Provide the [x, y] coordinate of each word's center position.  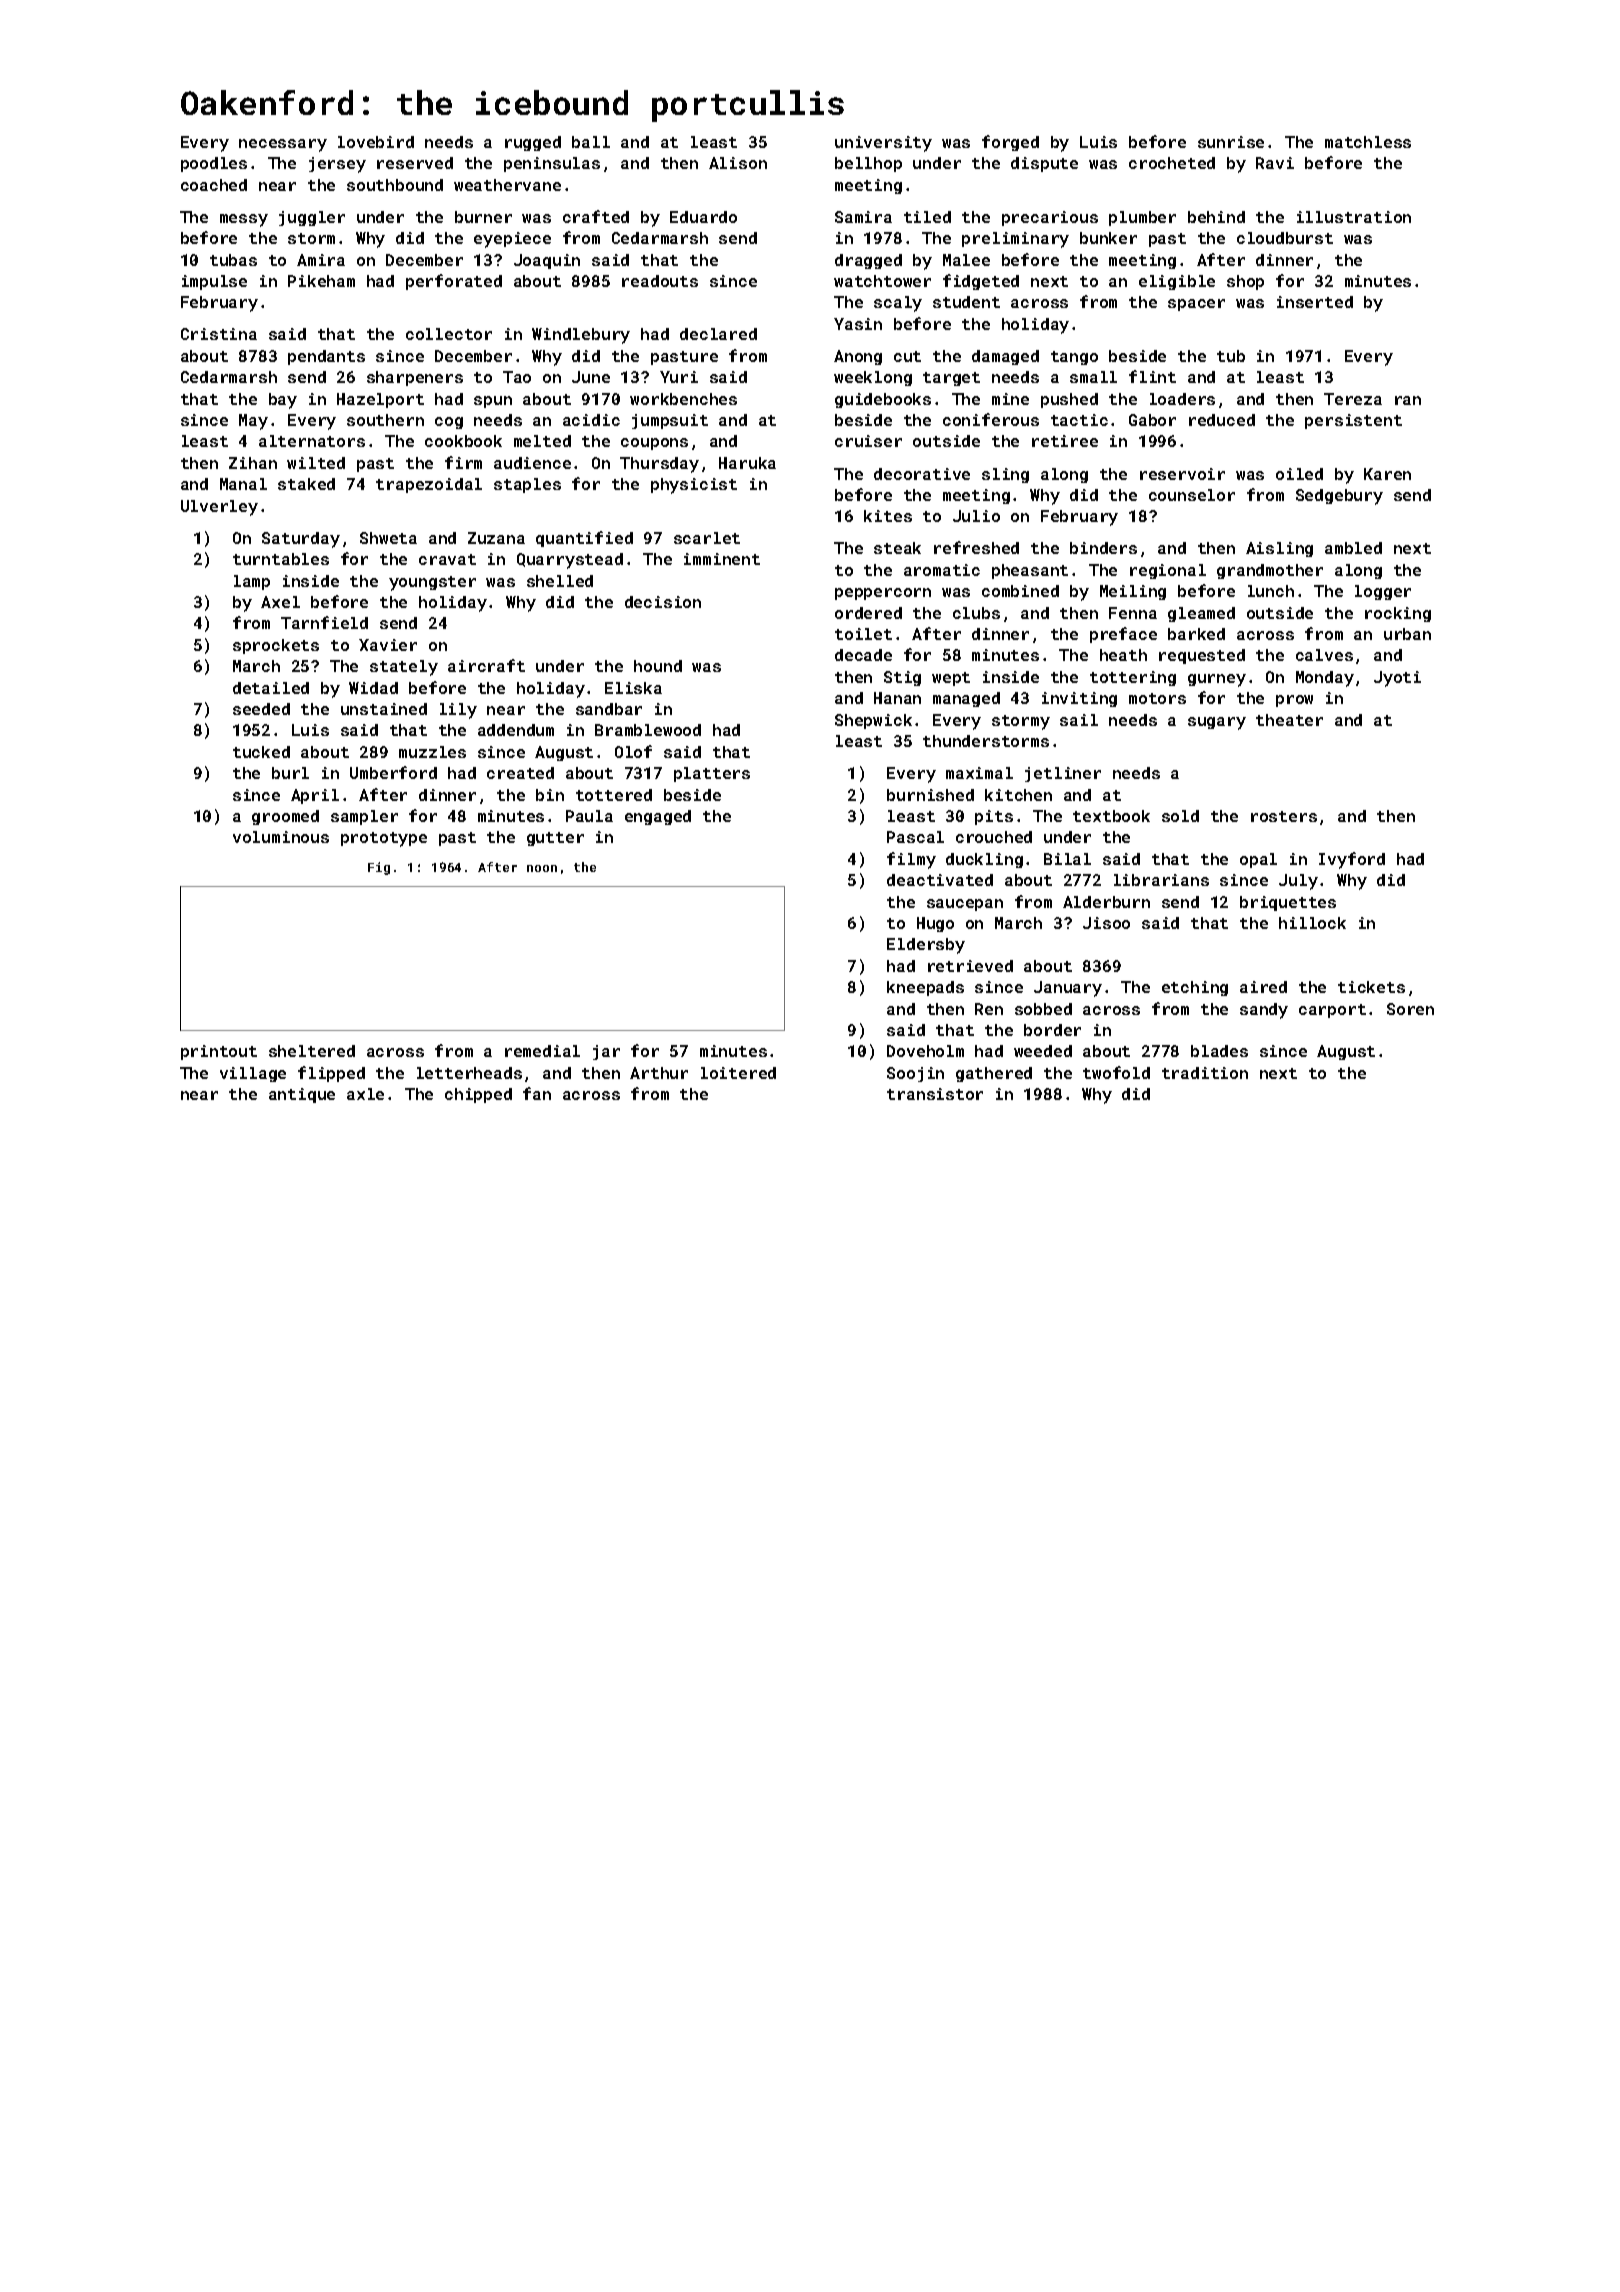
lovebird [376, 142]
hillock [1312, 923]
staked [306, 484]
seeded [261, 709]
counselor [1192, 495]
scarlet [707, 538]
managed [966, 699]
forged [1010, 143]
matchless [1368, 142]
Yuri [679, 377]
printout [219, 1052]
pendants [326, 357]
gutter [555, 839]
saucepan [965, 905]
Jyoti [1397, 679]
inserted [1315, 302]
